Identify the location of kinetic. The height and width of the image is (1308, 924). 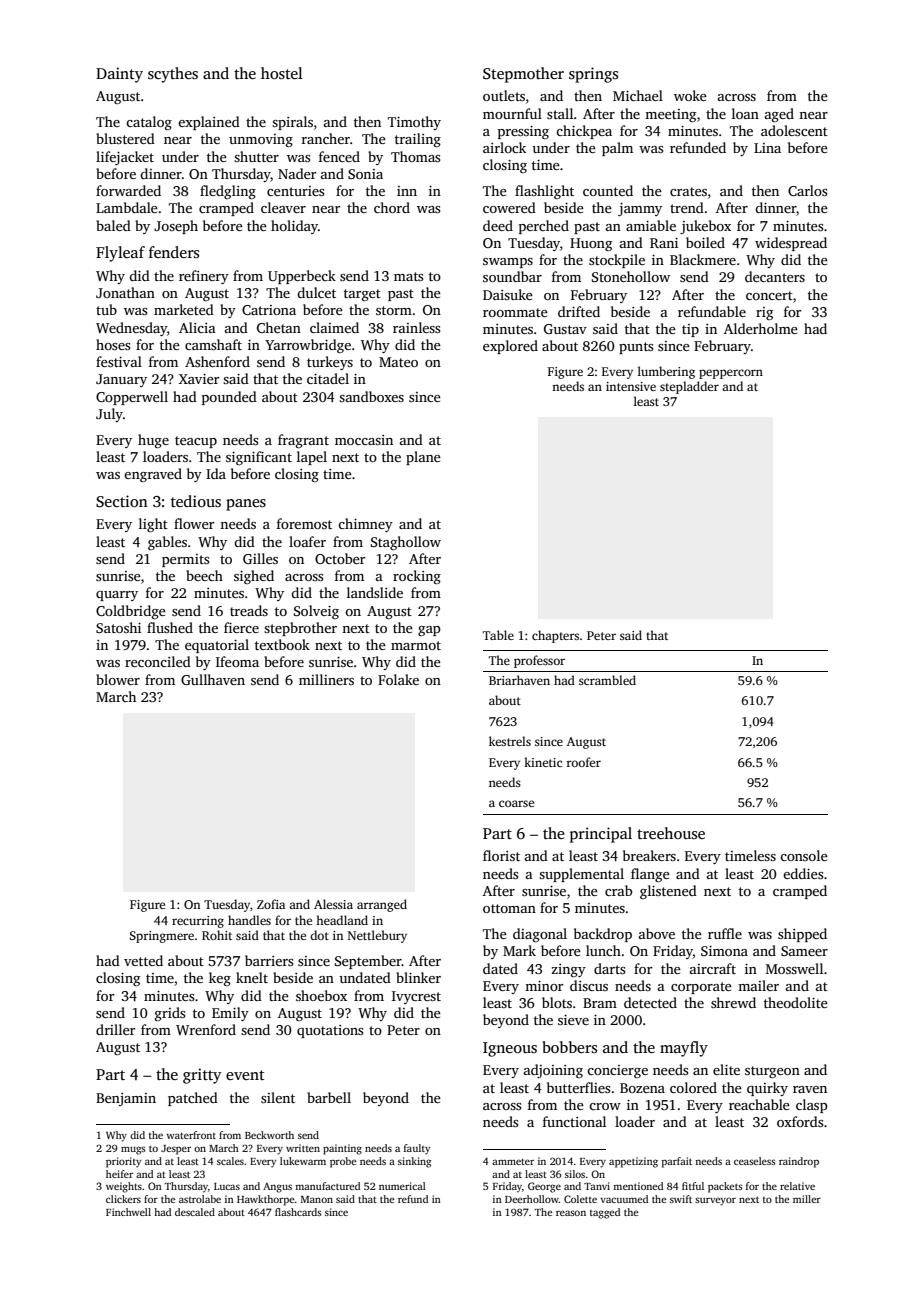
(543, 762).
